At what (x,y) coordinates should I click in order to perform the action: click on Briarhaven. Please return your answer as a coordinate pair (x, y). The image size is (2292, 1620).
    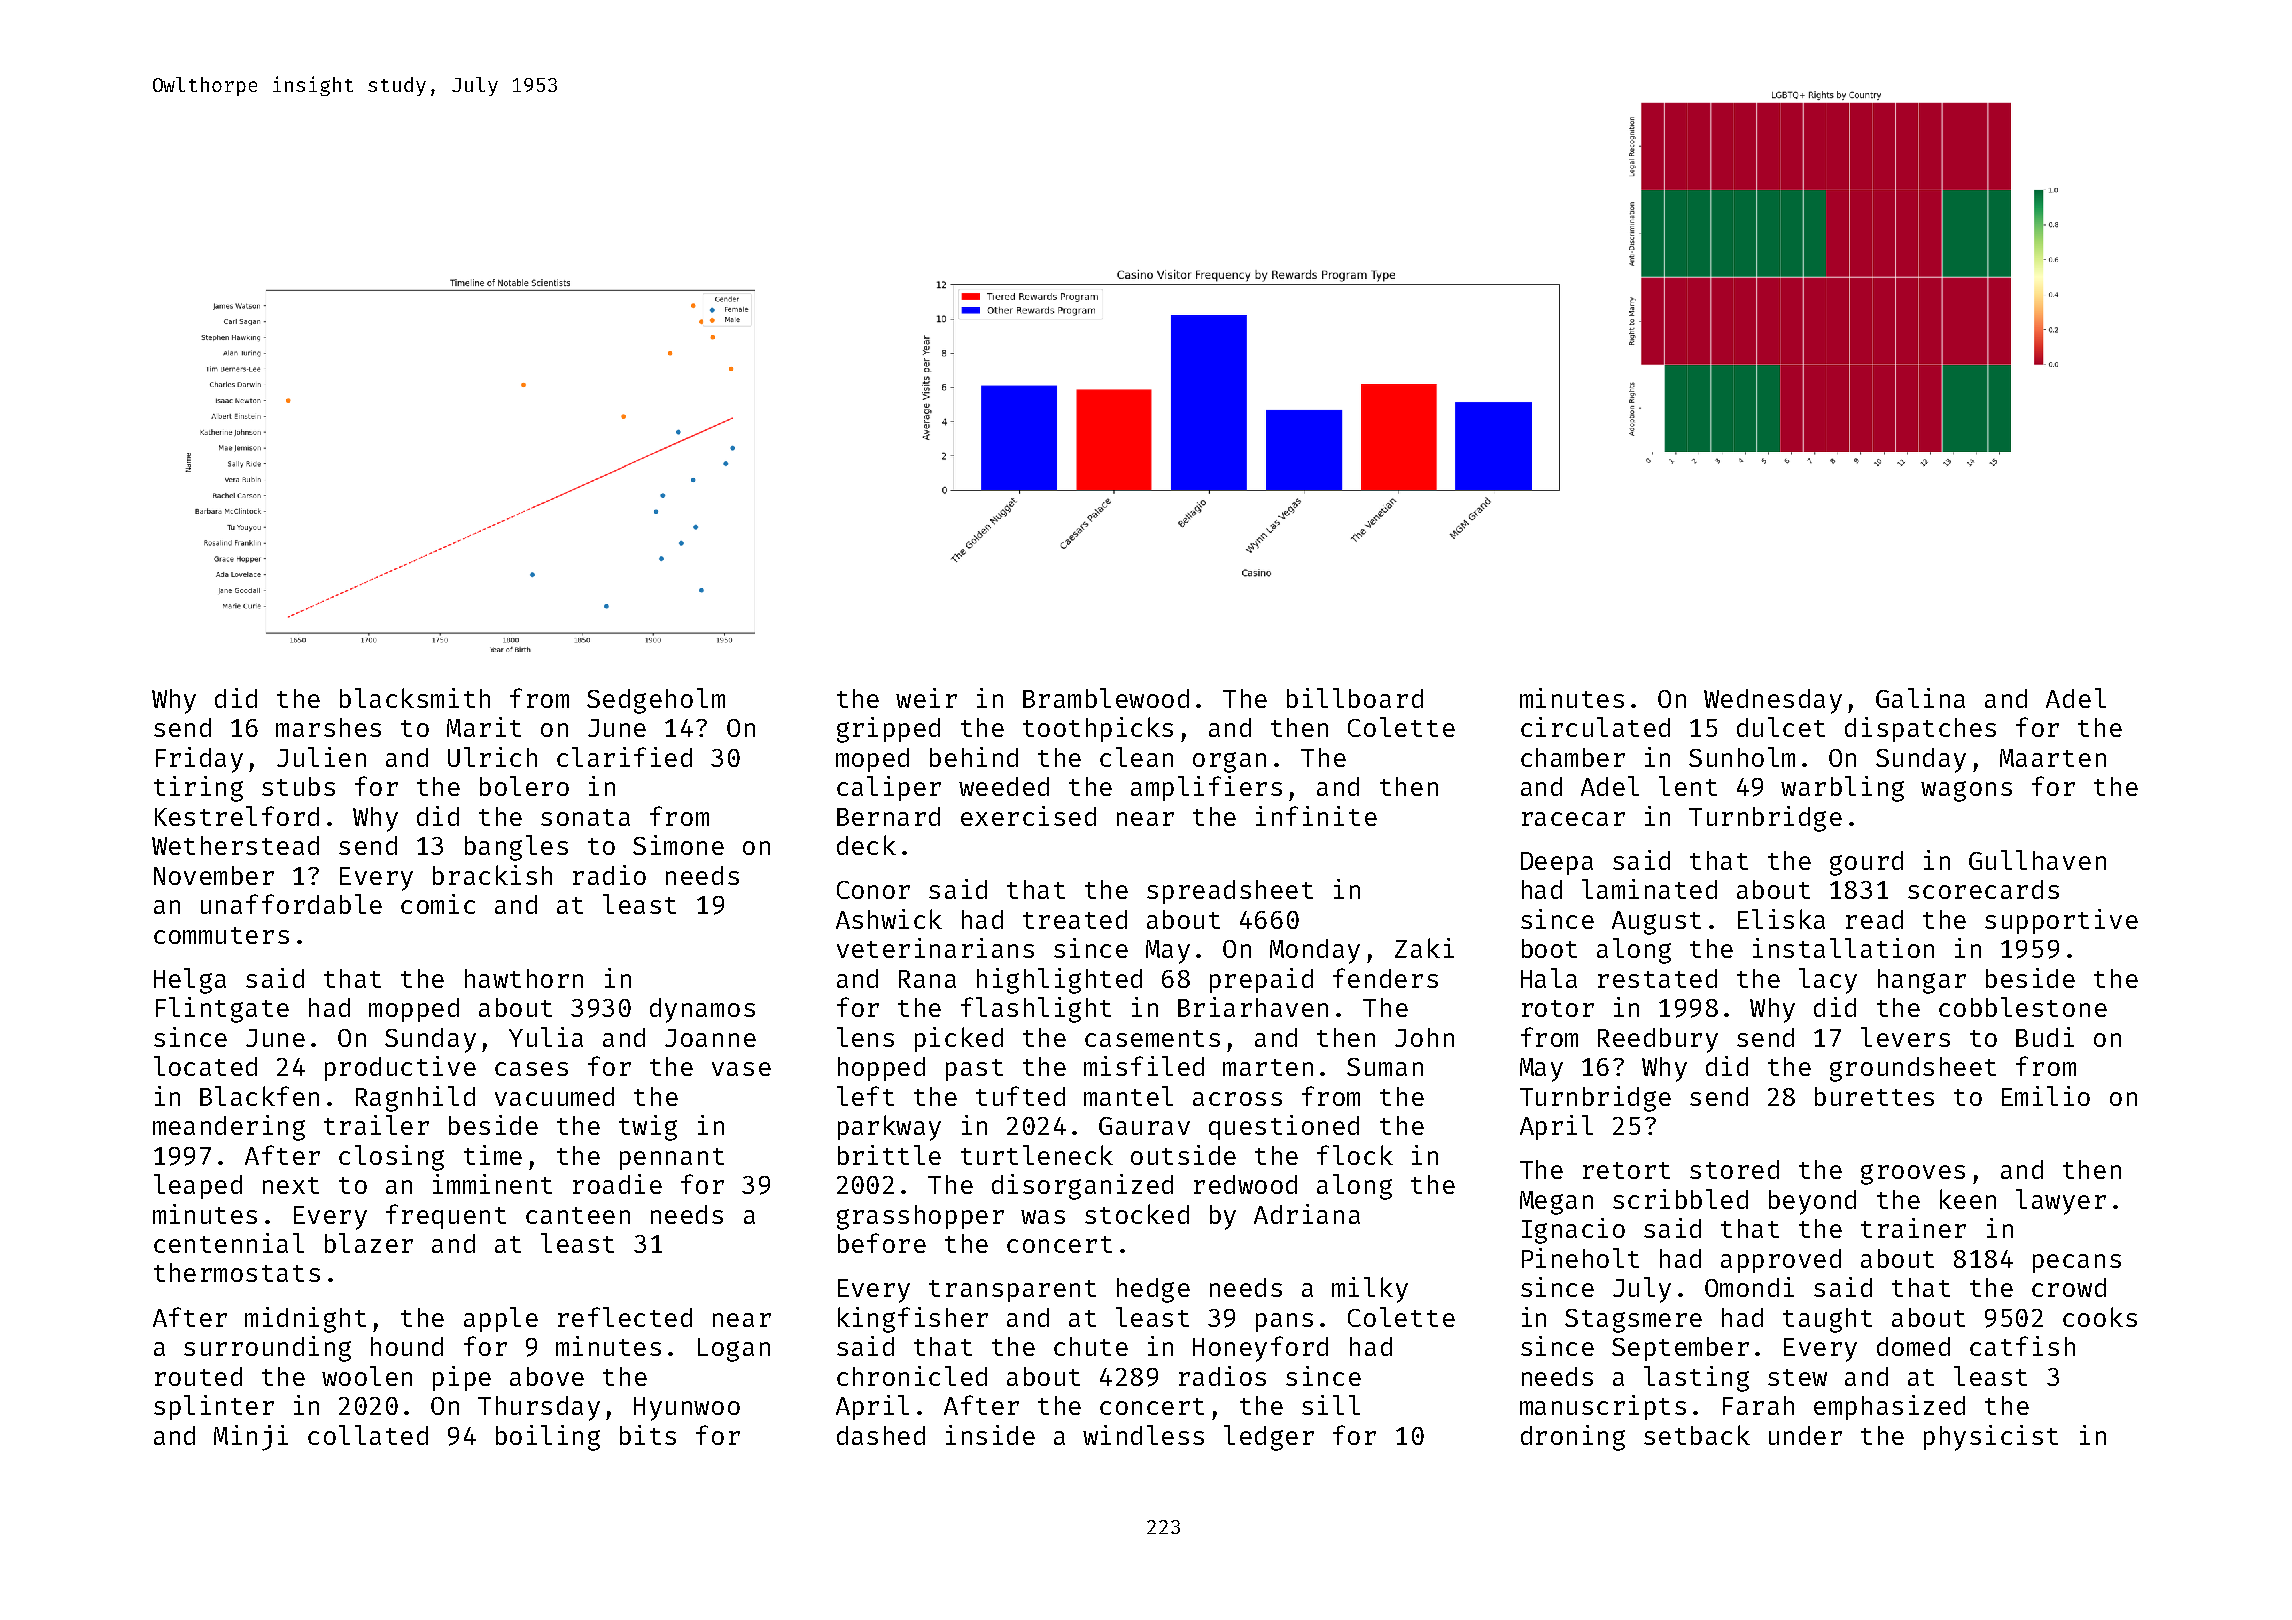
    Looking at the image, I should click on (1253, 1007).
